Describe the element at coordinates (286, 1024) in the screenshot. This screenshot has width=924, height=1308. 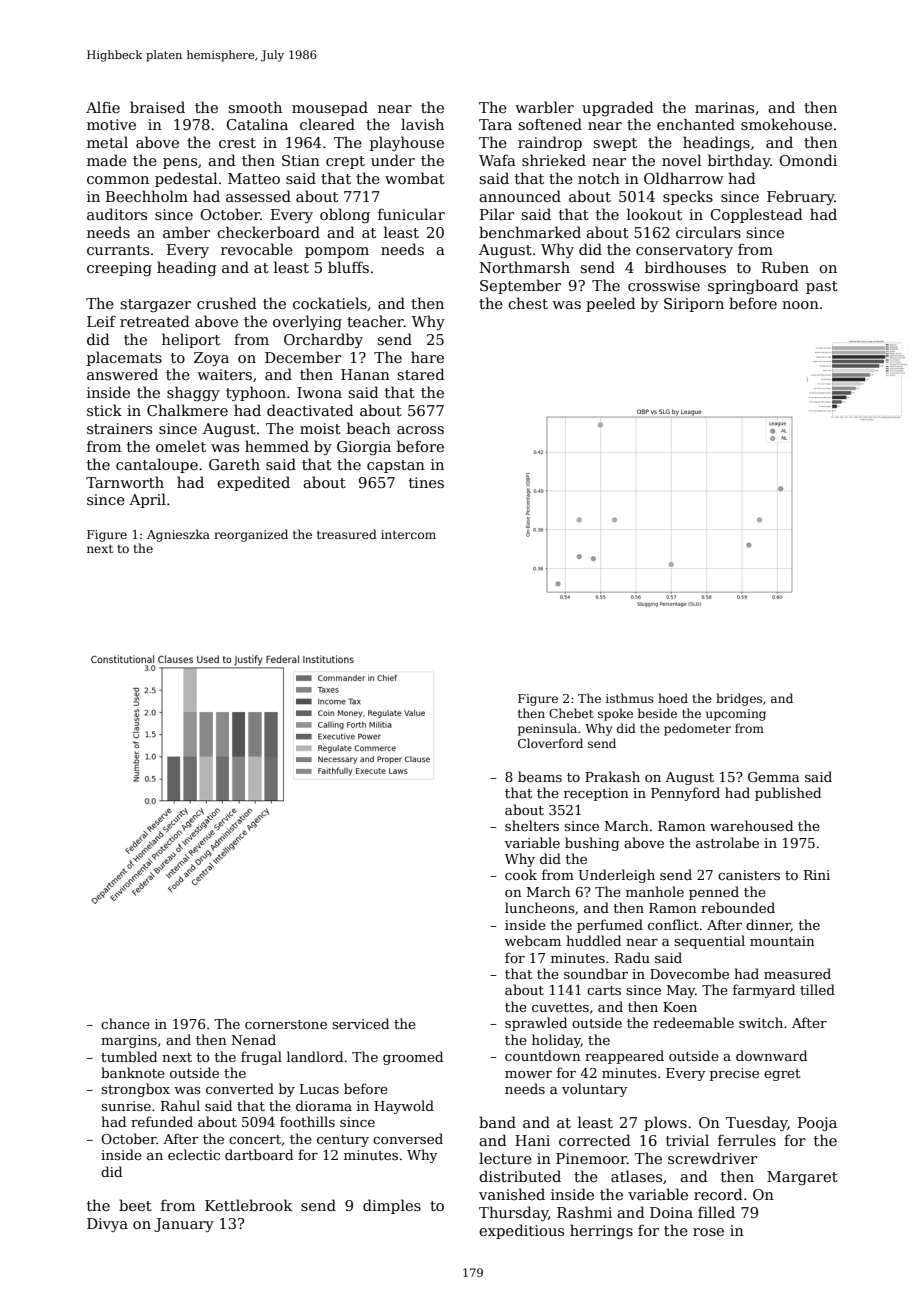
I see `cornerstone` at that location.
